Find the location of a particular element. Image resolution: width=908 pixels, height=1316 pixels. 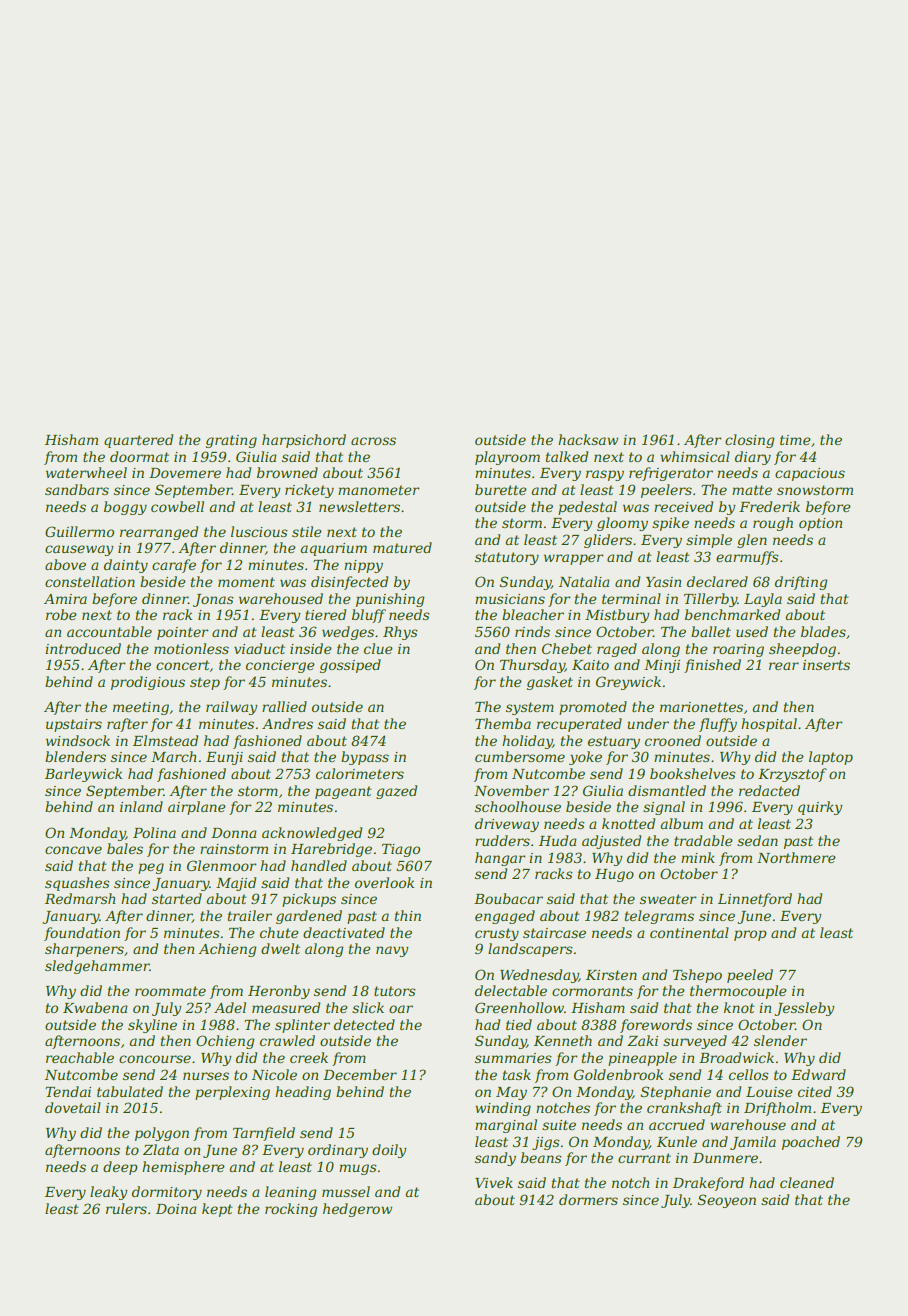

tied is located at coordinates (519, 1024).
